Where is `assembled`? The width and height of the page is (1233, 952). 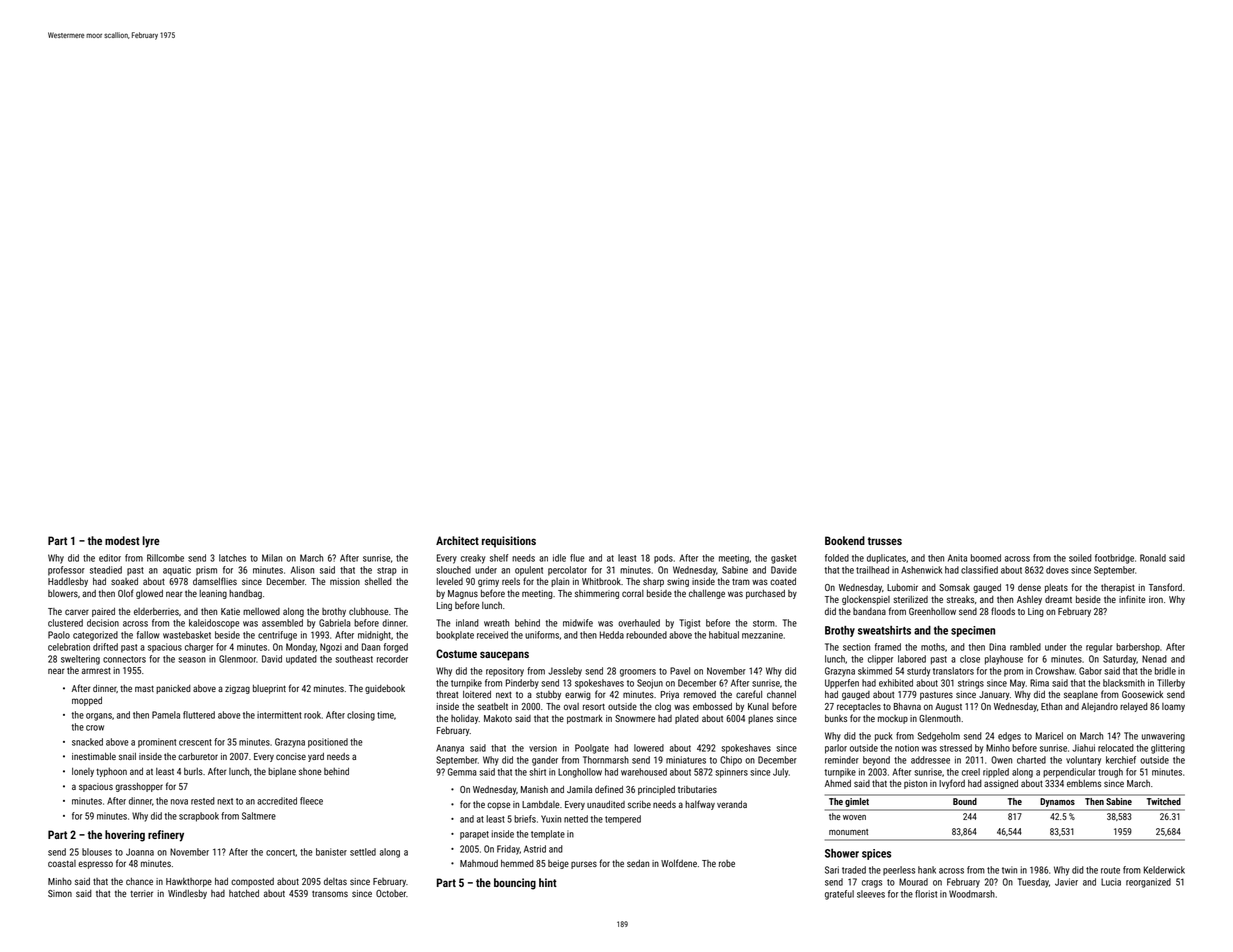 assembled is located at coordinates (282, 623).
